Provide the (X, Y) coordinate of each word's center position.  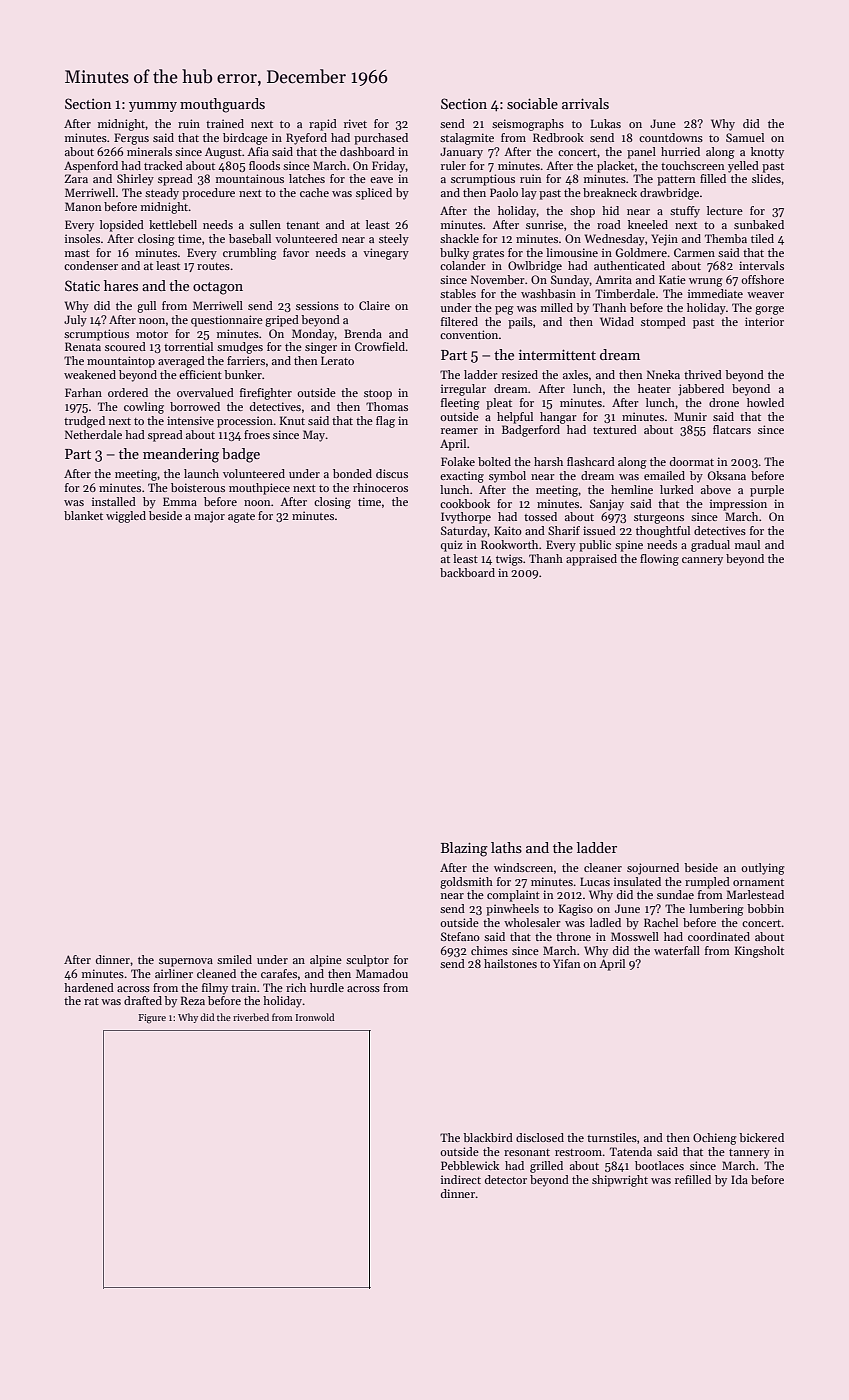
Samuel (745, 137)
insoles (82, 238)
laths (506, 847)
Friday (389, 167)
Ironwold (314, 1017)
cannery (702, 561)
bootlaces (659, 1165)
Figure (152, 1019)
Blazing (464, 849)
